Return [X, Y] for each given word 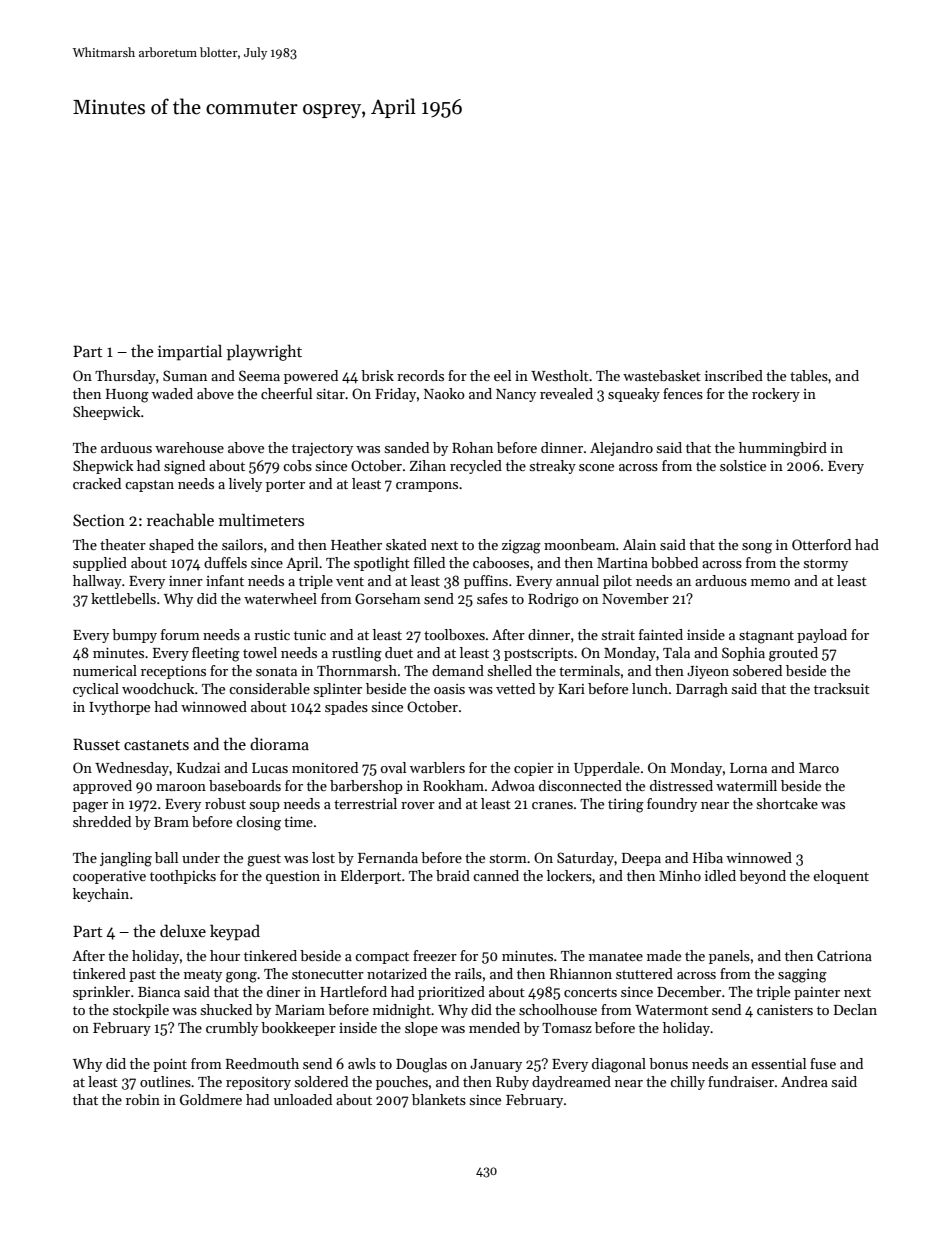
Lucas [270, 768]
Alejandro [621, 449]
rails [468, 973]
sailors [242, 544]
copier [534, 769]
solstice [743, 465]
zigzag [521, 547]
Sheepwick [106, 413]
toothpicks [183, 877]
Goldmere [211, 1099]
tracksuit [842, 688]
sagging [802, 976]
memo [770, 582]
